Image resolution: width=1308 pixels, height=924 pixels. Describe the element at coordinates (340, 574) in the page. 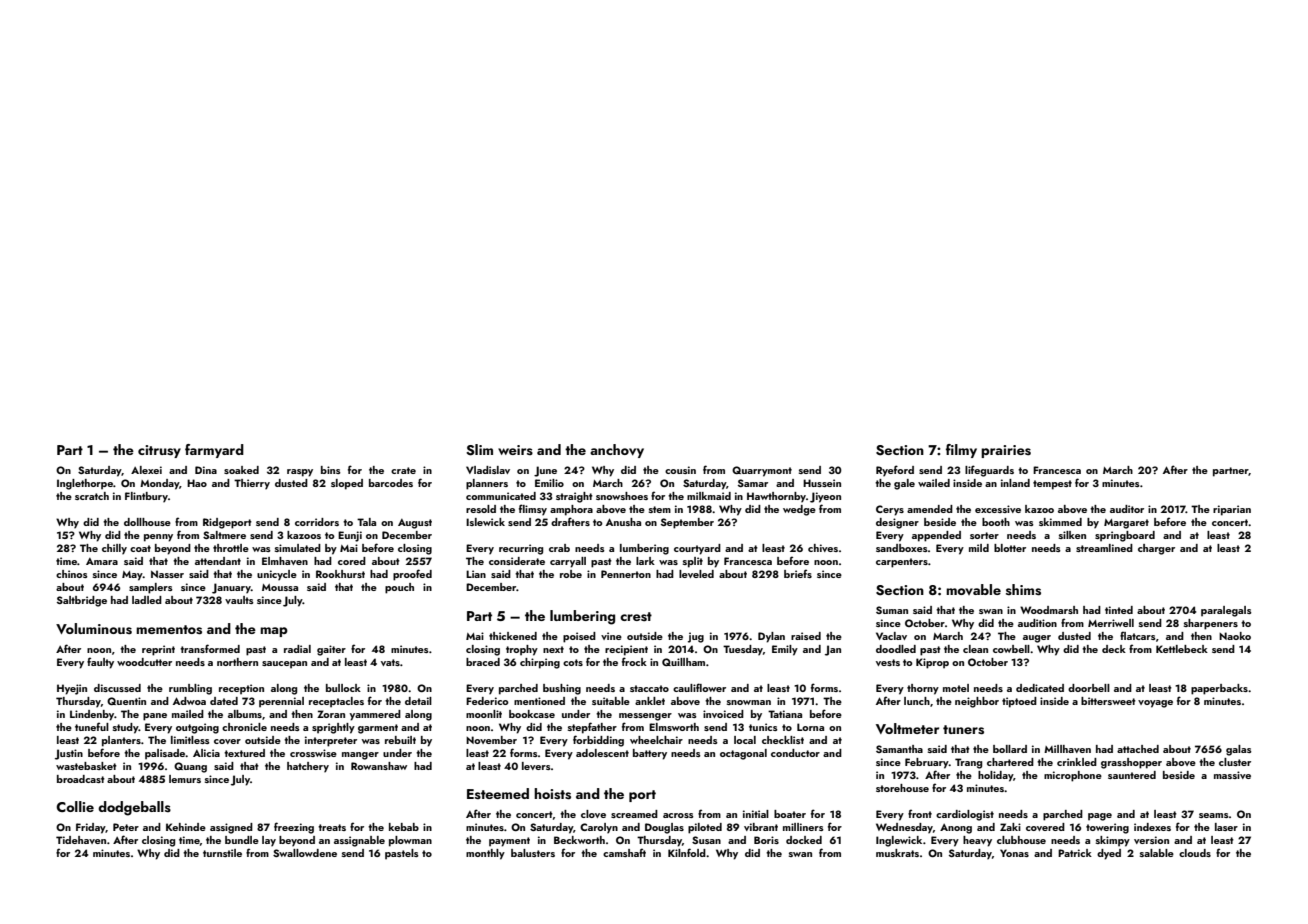

I see `Rookhurst` at that location.
